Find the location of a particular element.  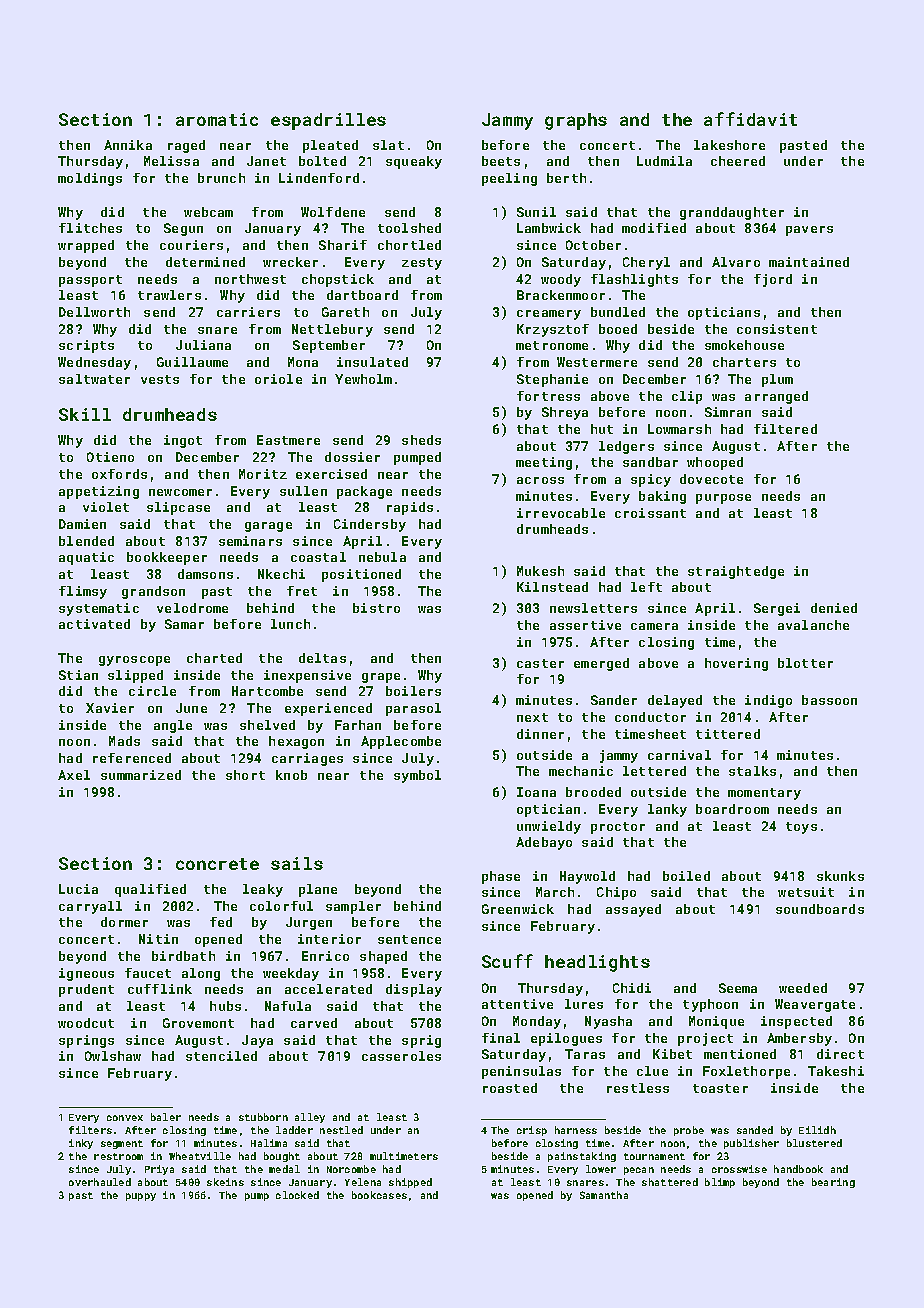

Melissa is located at coordinates (171, 161).
